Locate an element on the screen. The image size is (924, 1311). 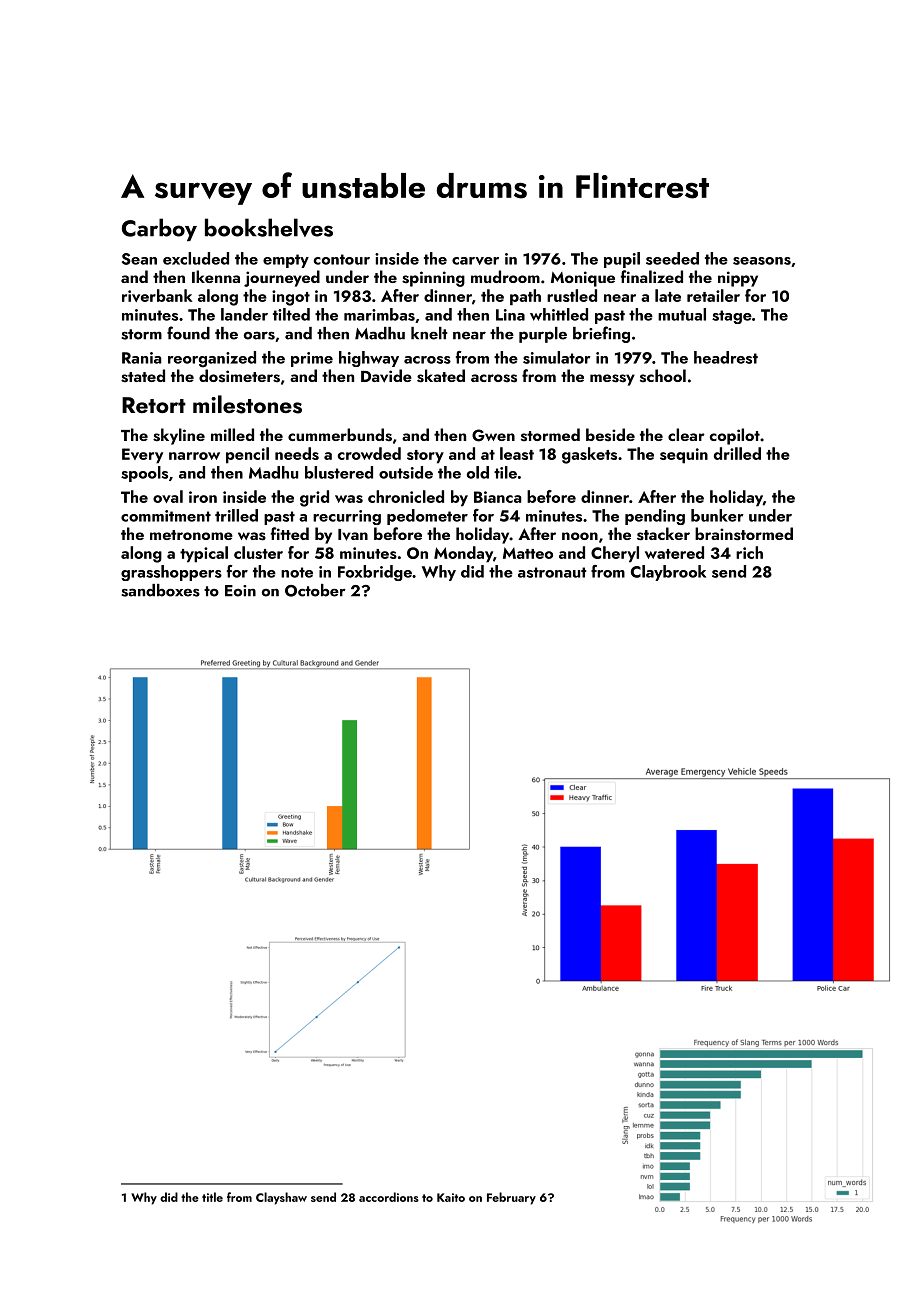
Clayshaw is located at coordinates (281, 1198).
